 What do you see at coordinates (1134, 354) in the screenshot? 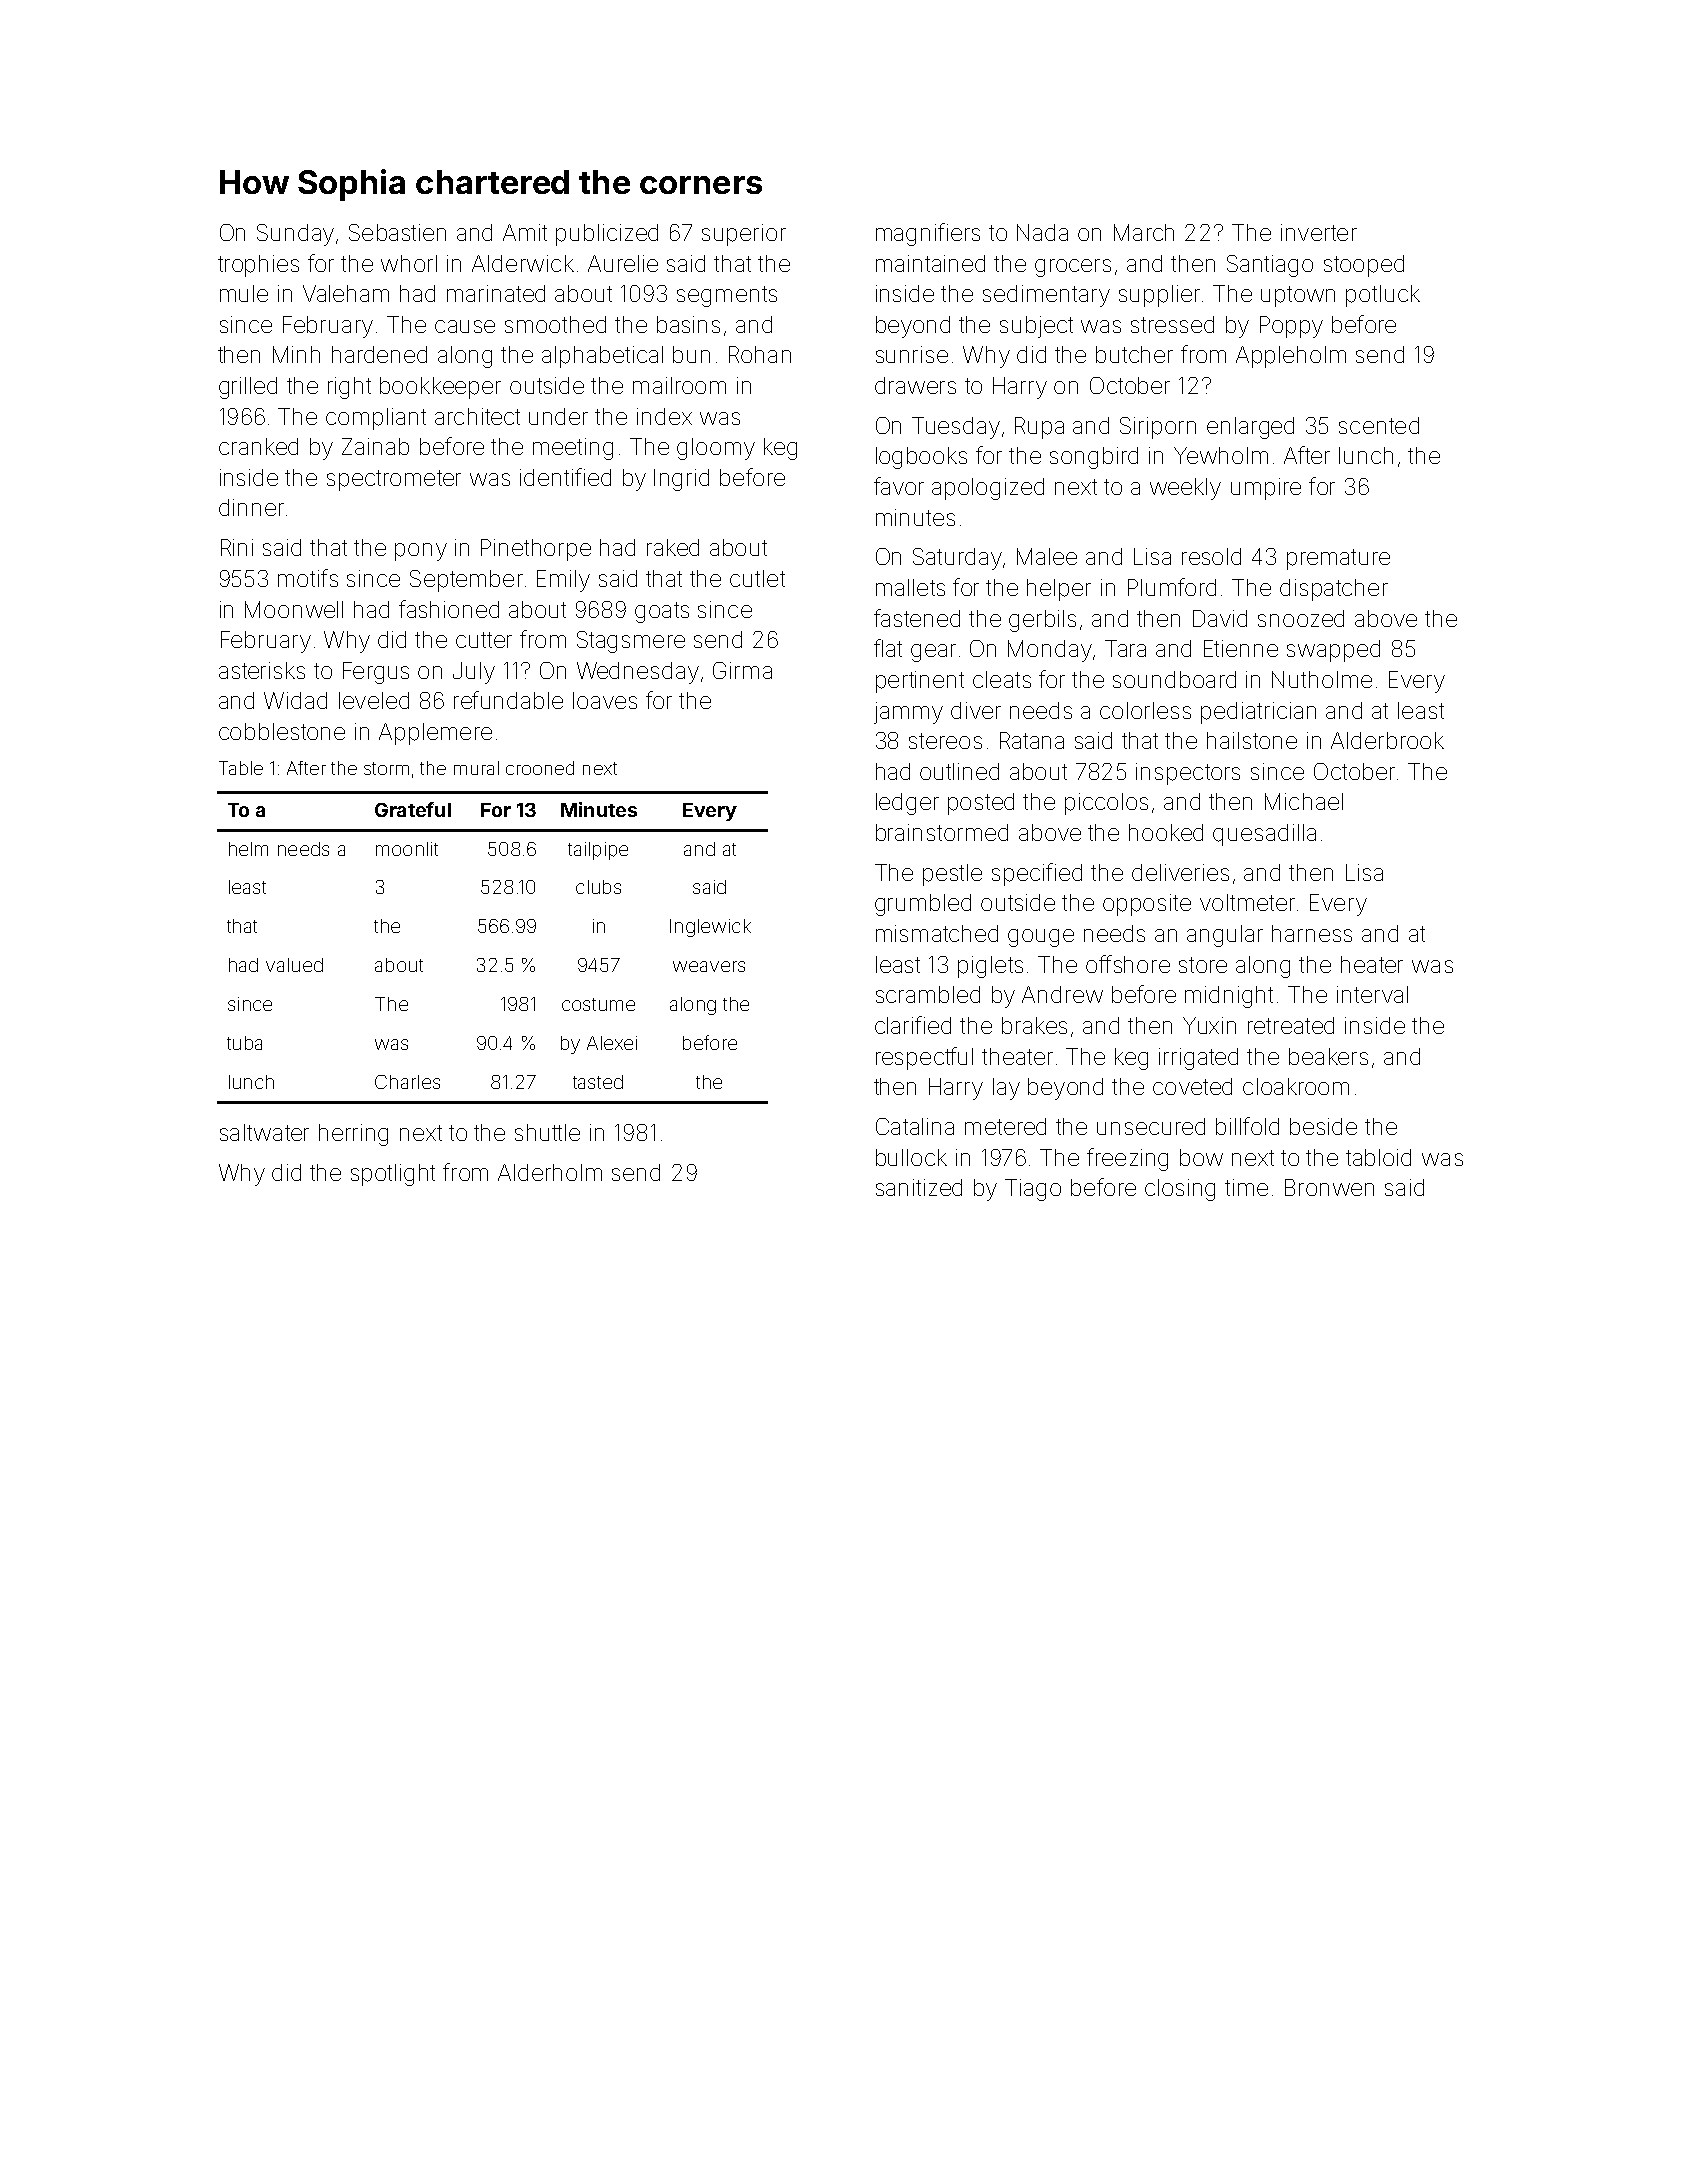
I see `butcher` at bounding box center [1134, 354].
